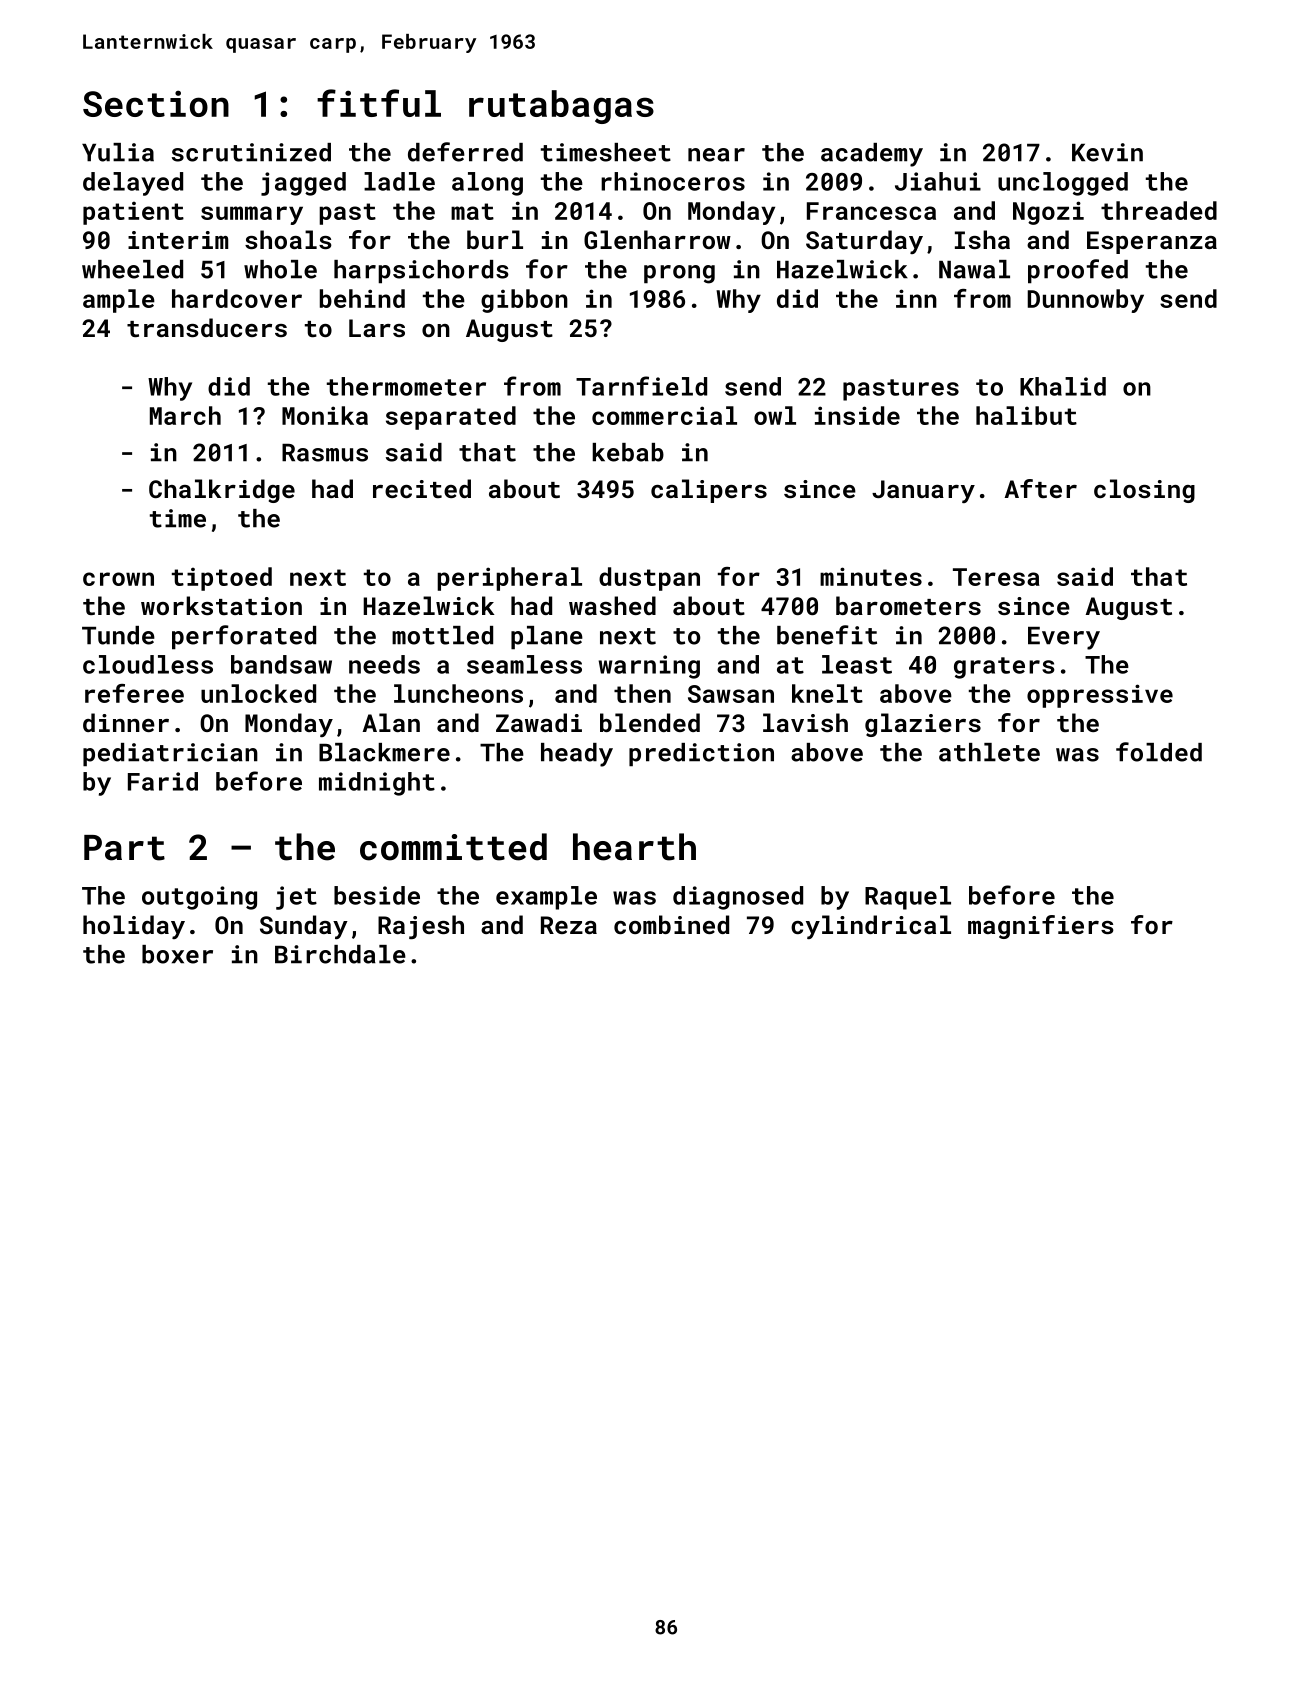 Image resolution: width=1309 pixels, height=1694 pixels. I want to click on ladle, so click(399, 181).
